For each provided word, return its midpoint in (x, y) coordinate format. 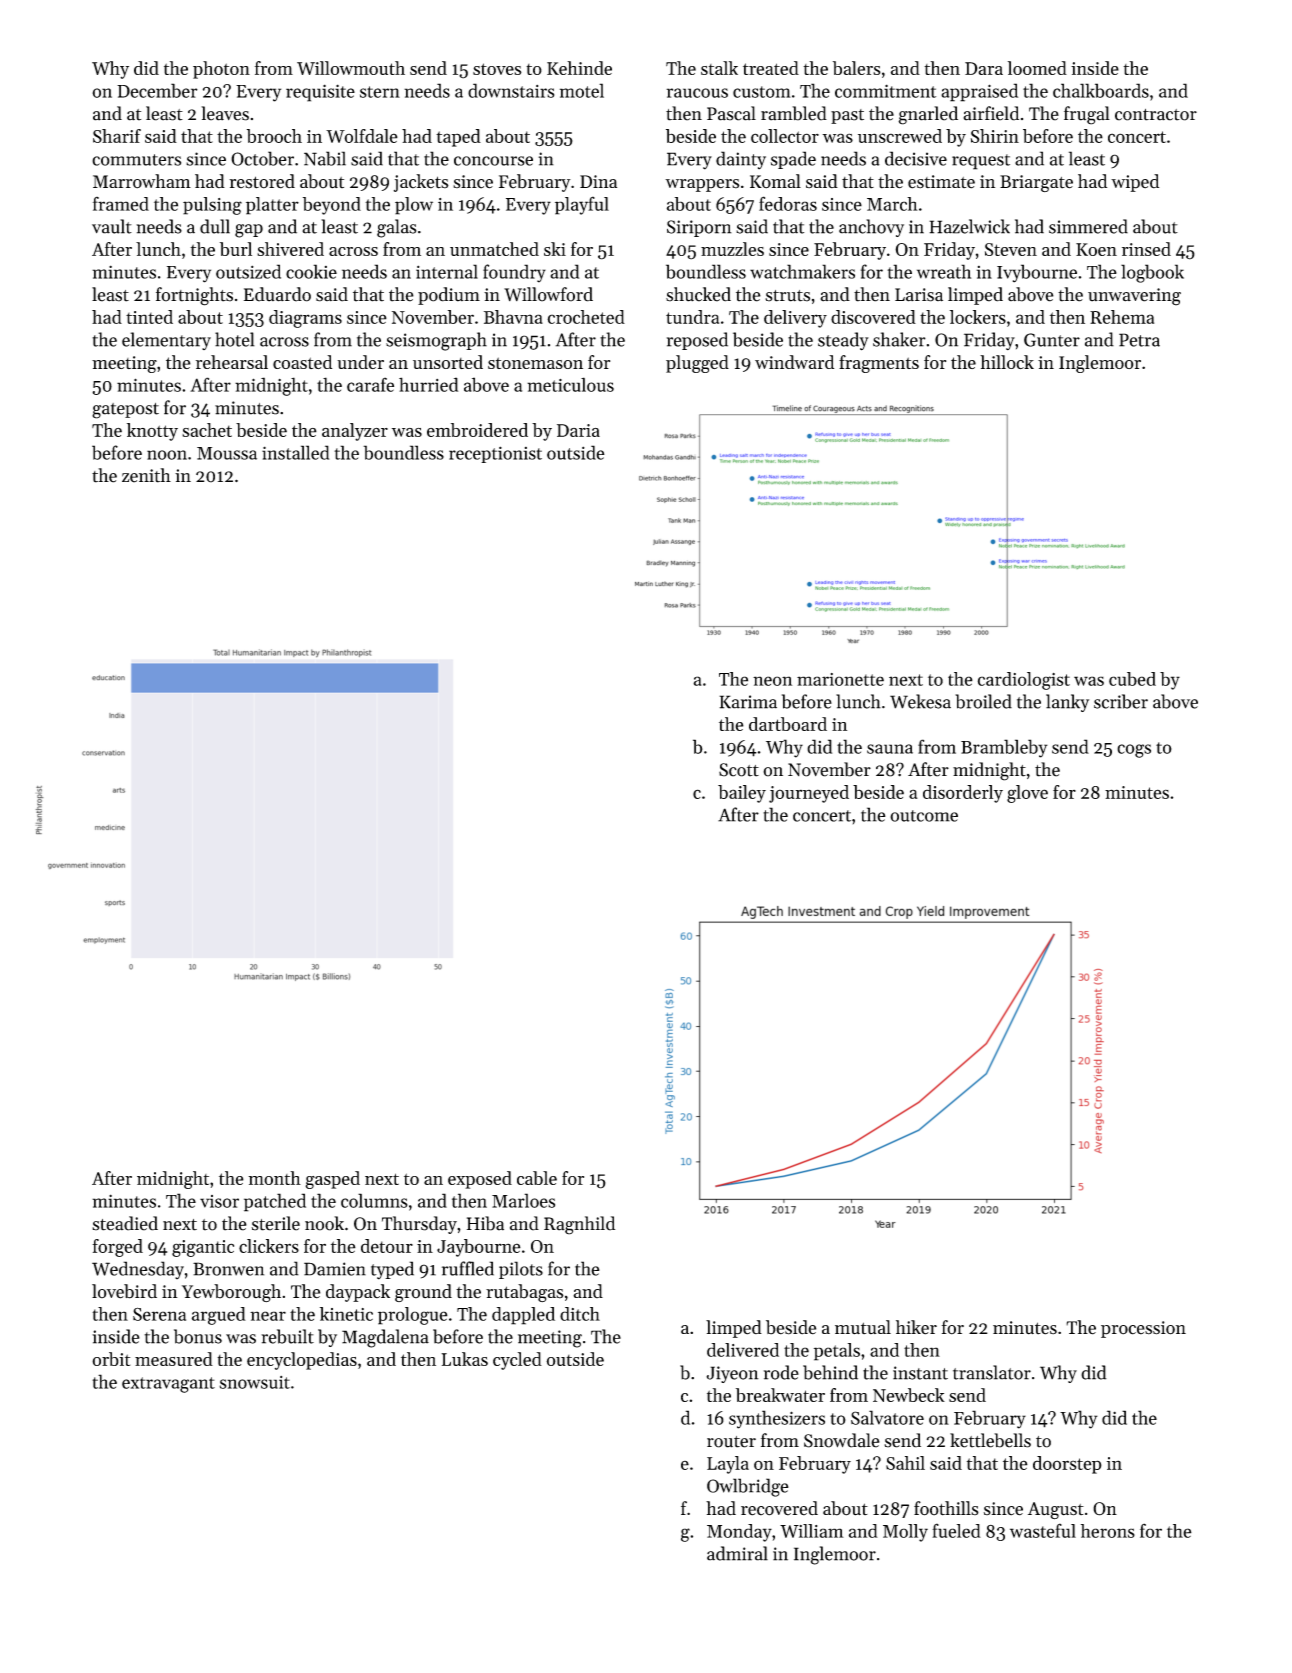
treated (771, 68)
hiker (916, 1327)
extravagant (168, 1385)
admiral (737, 1553)
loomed (1037, 68)
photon (221, 70)
